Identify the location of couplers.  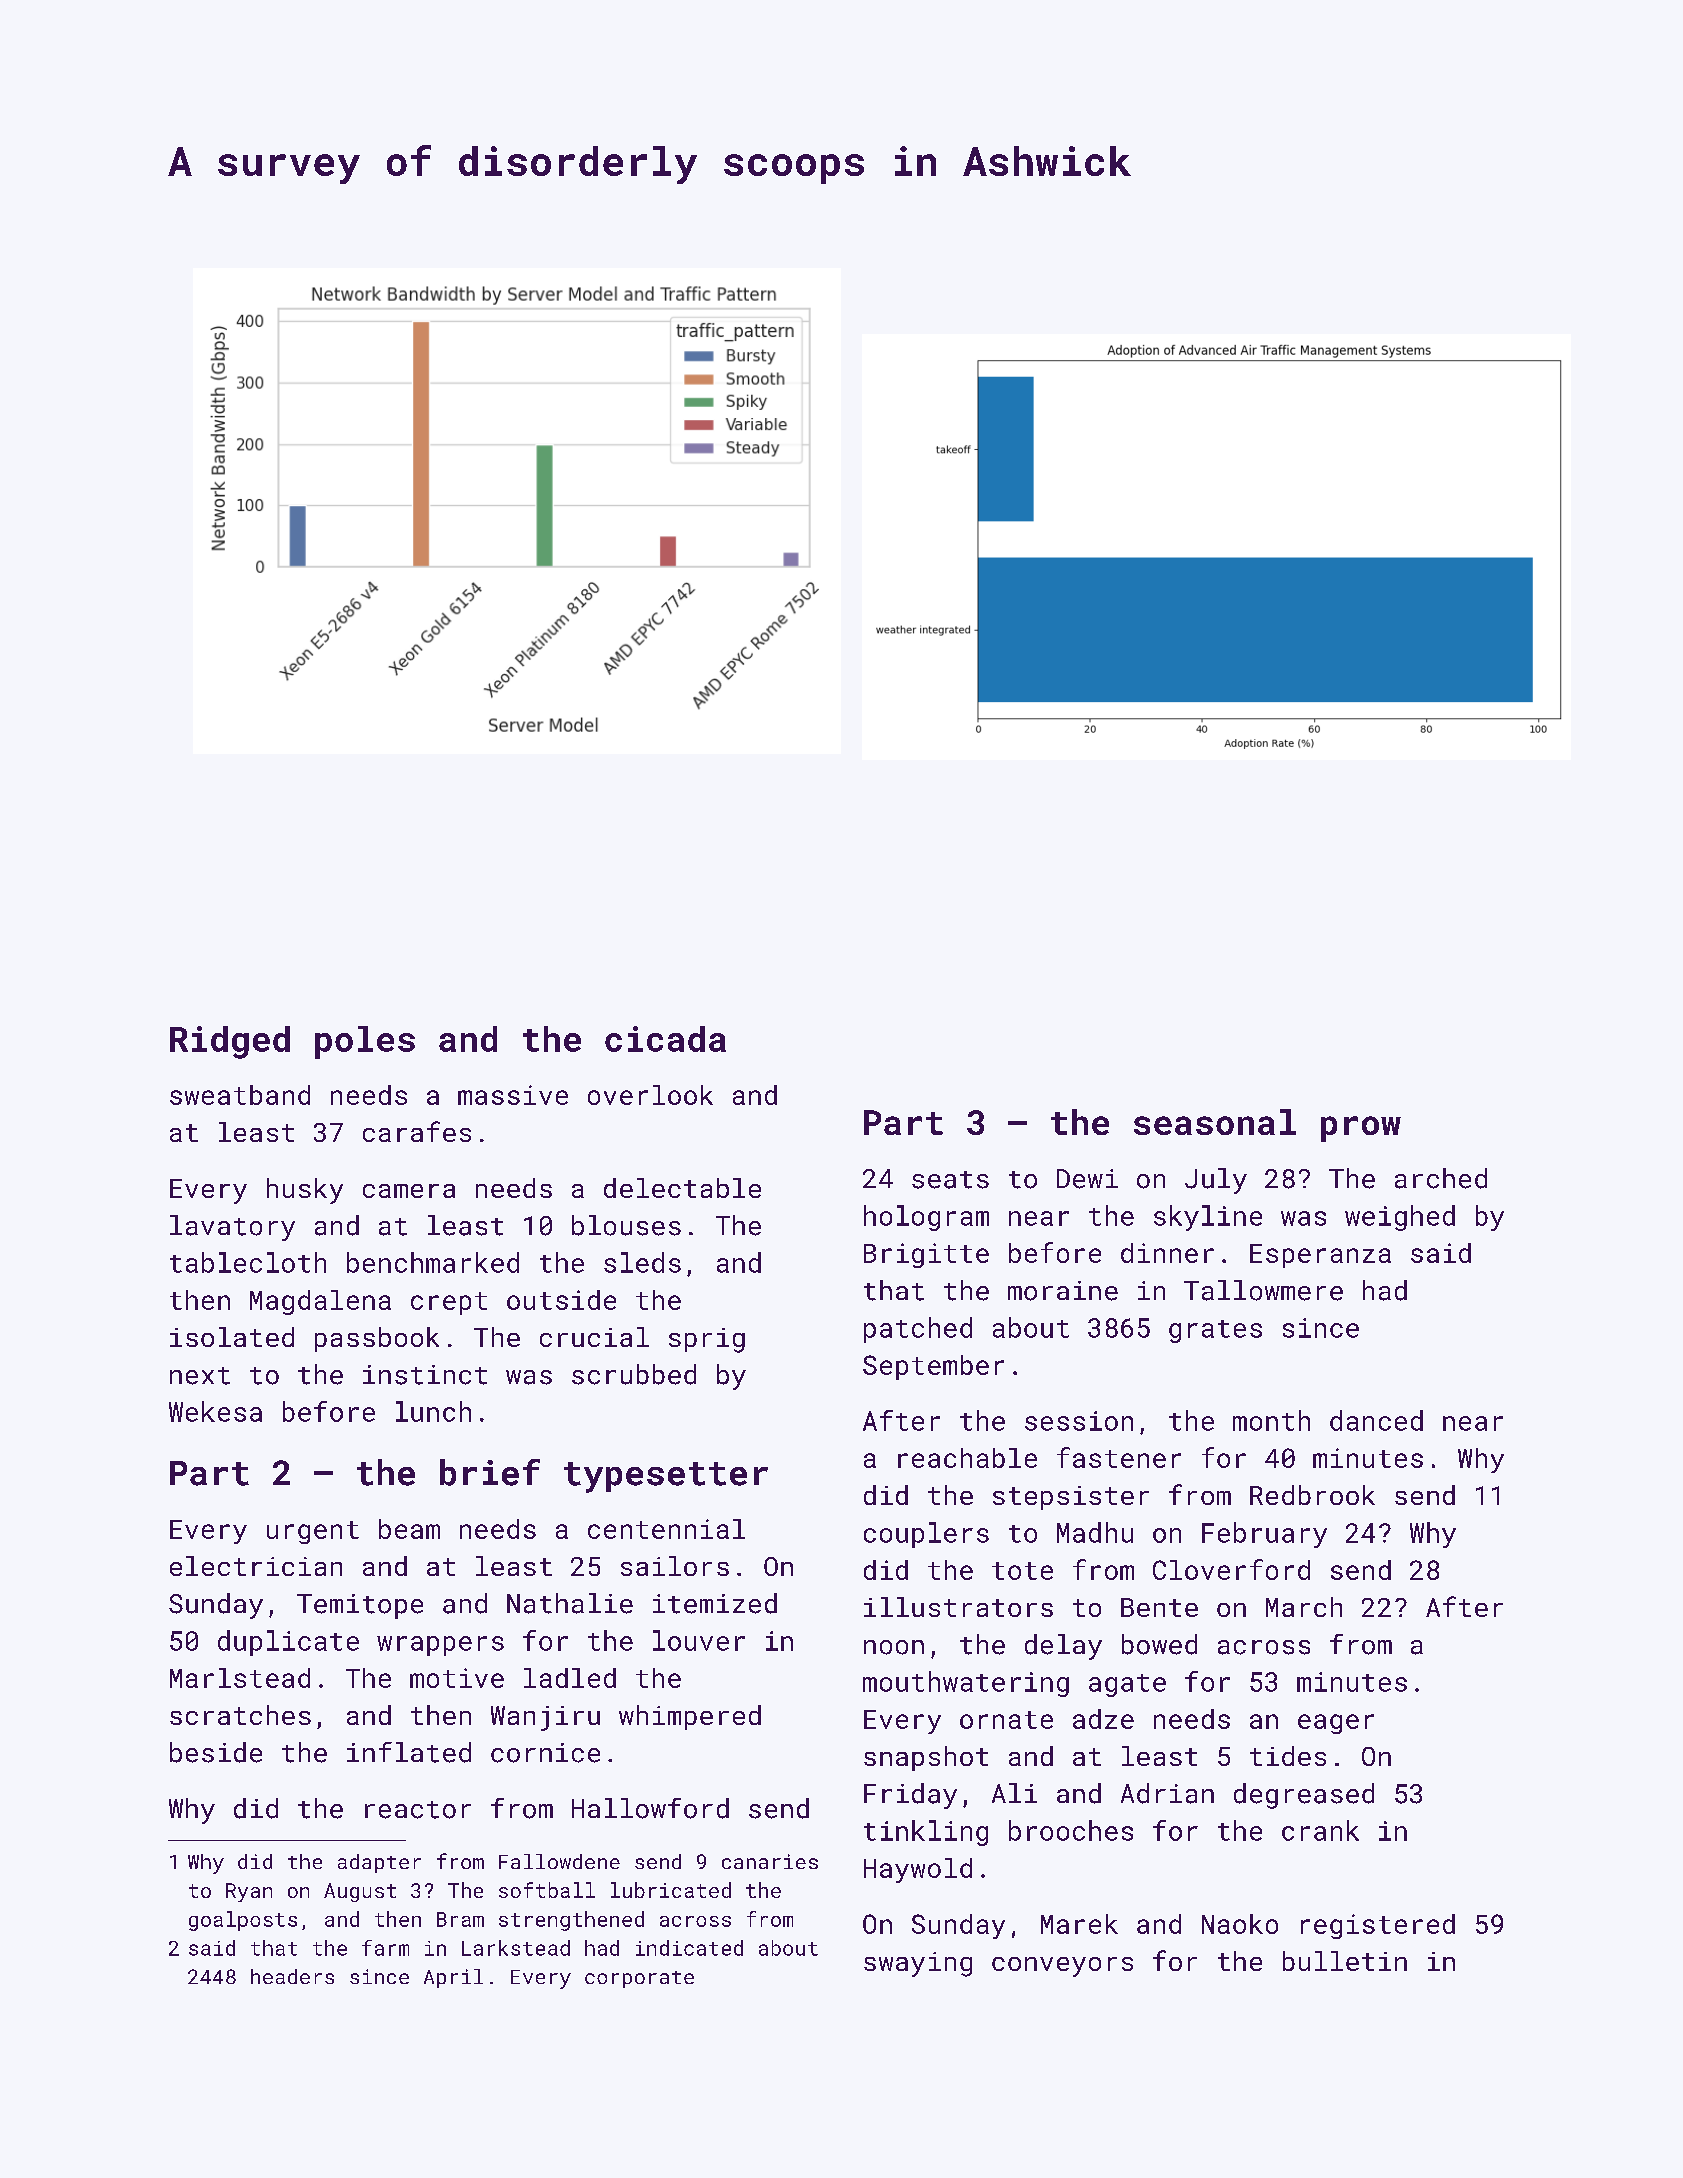
(926, 1535).
